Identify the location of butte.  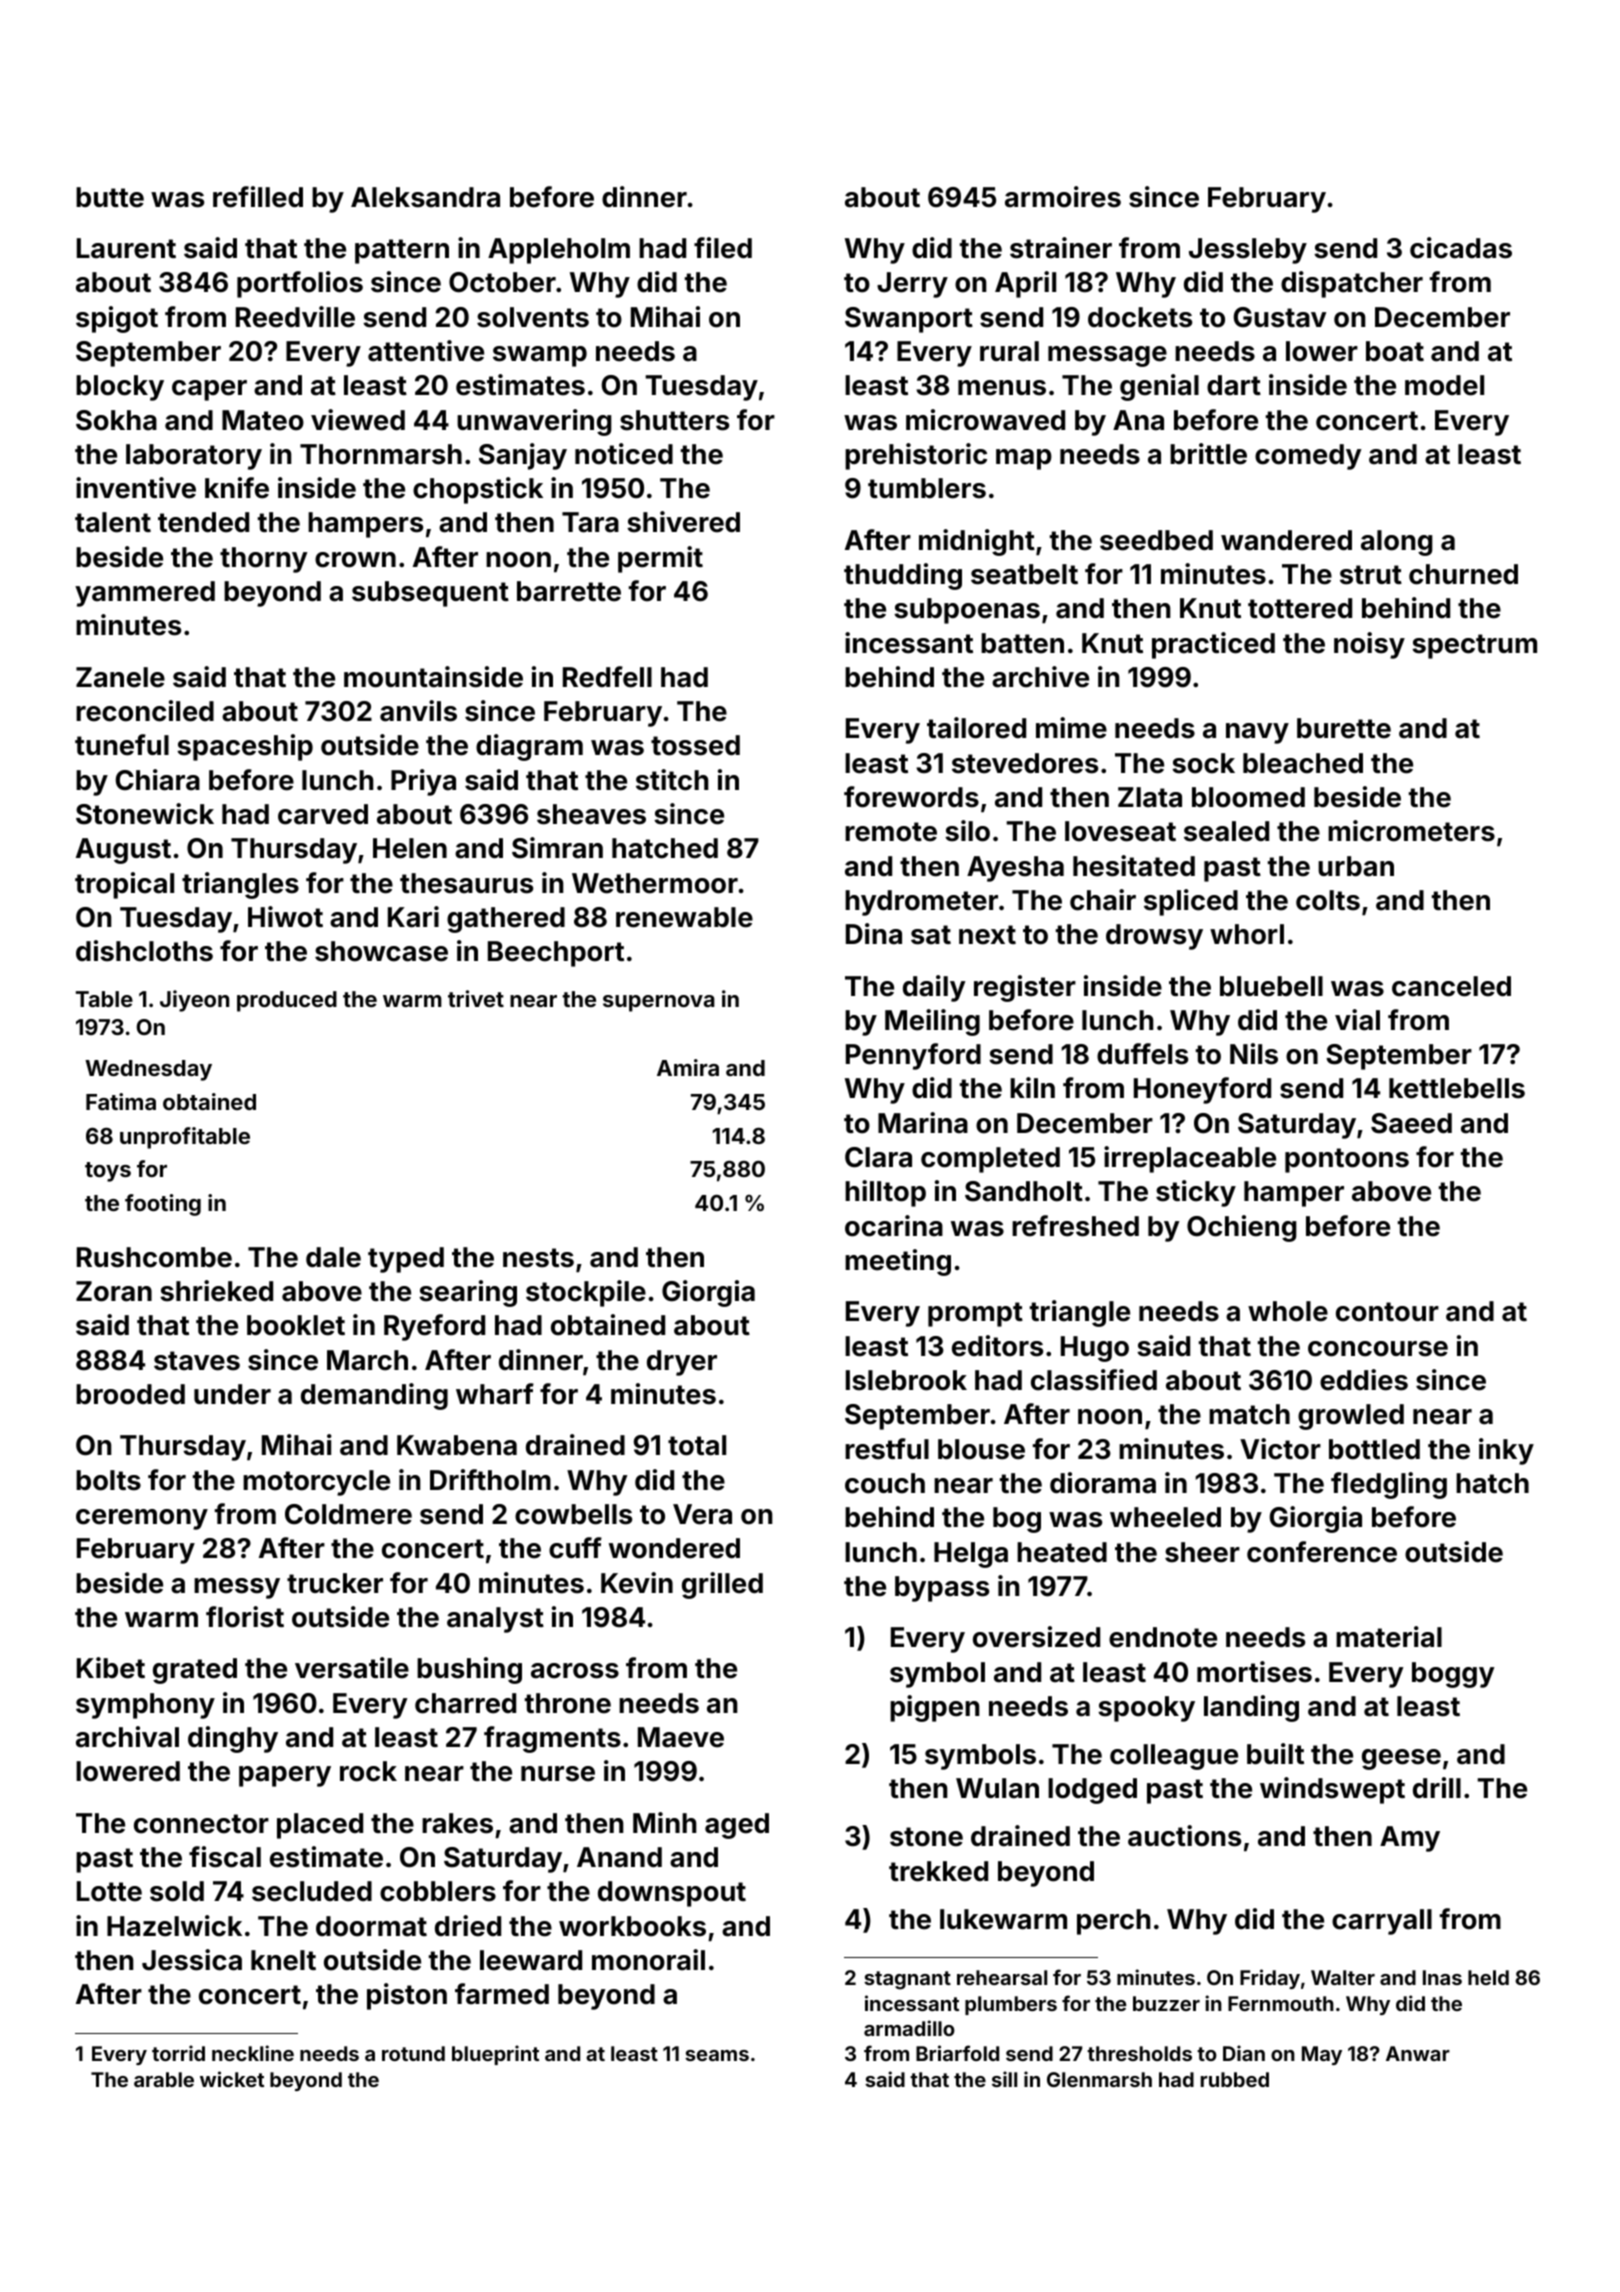
(110, 197).
